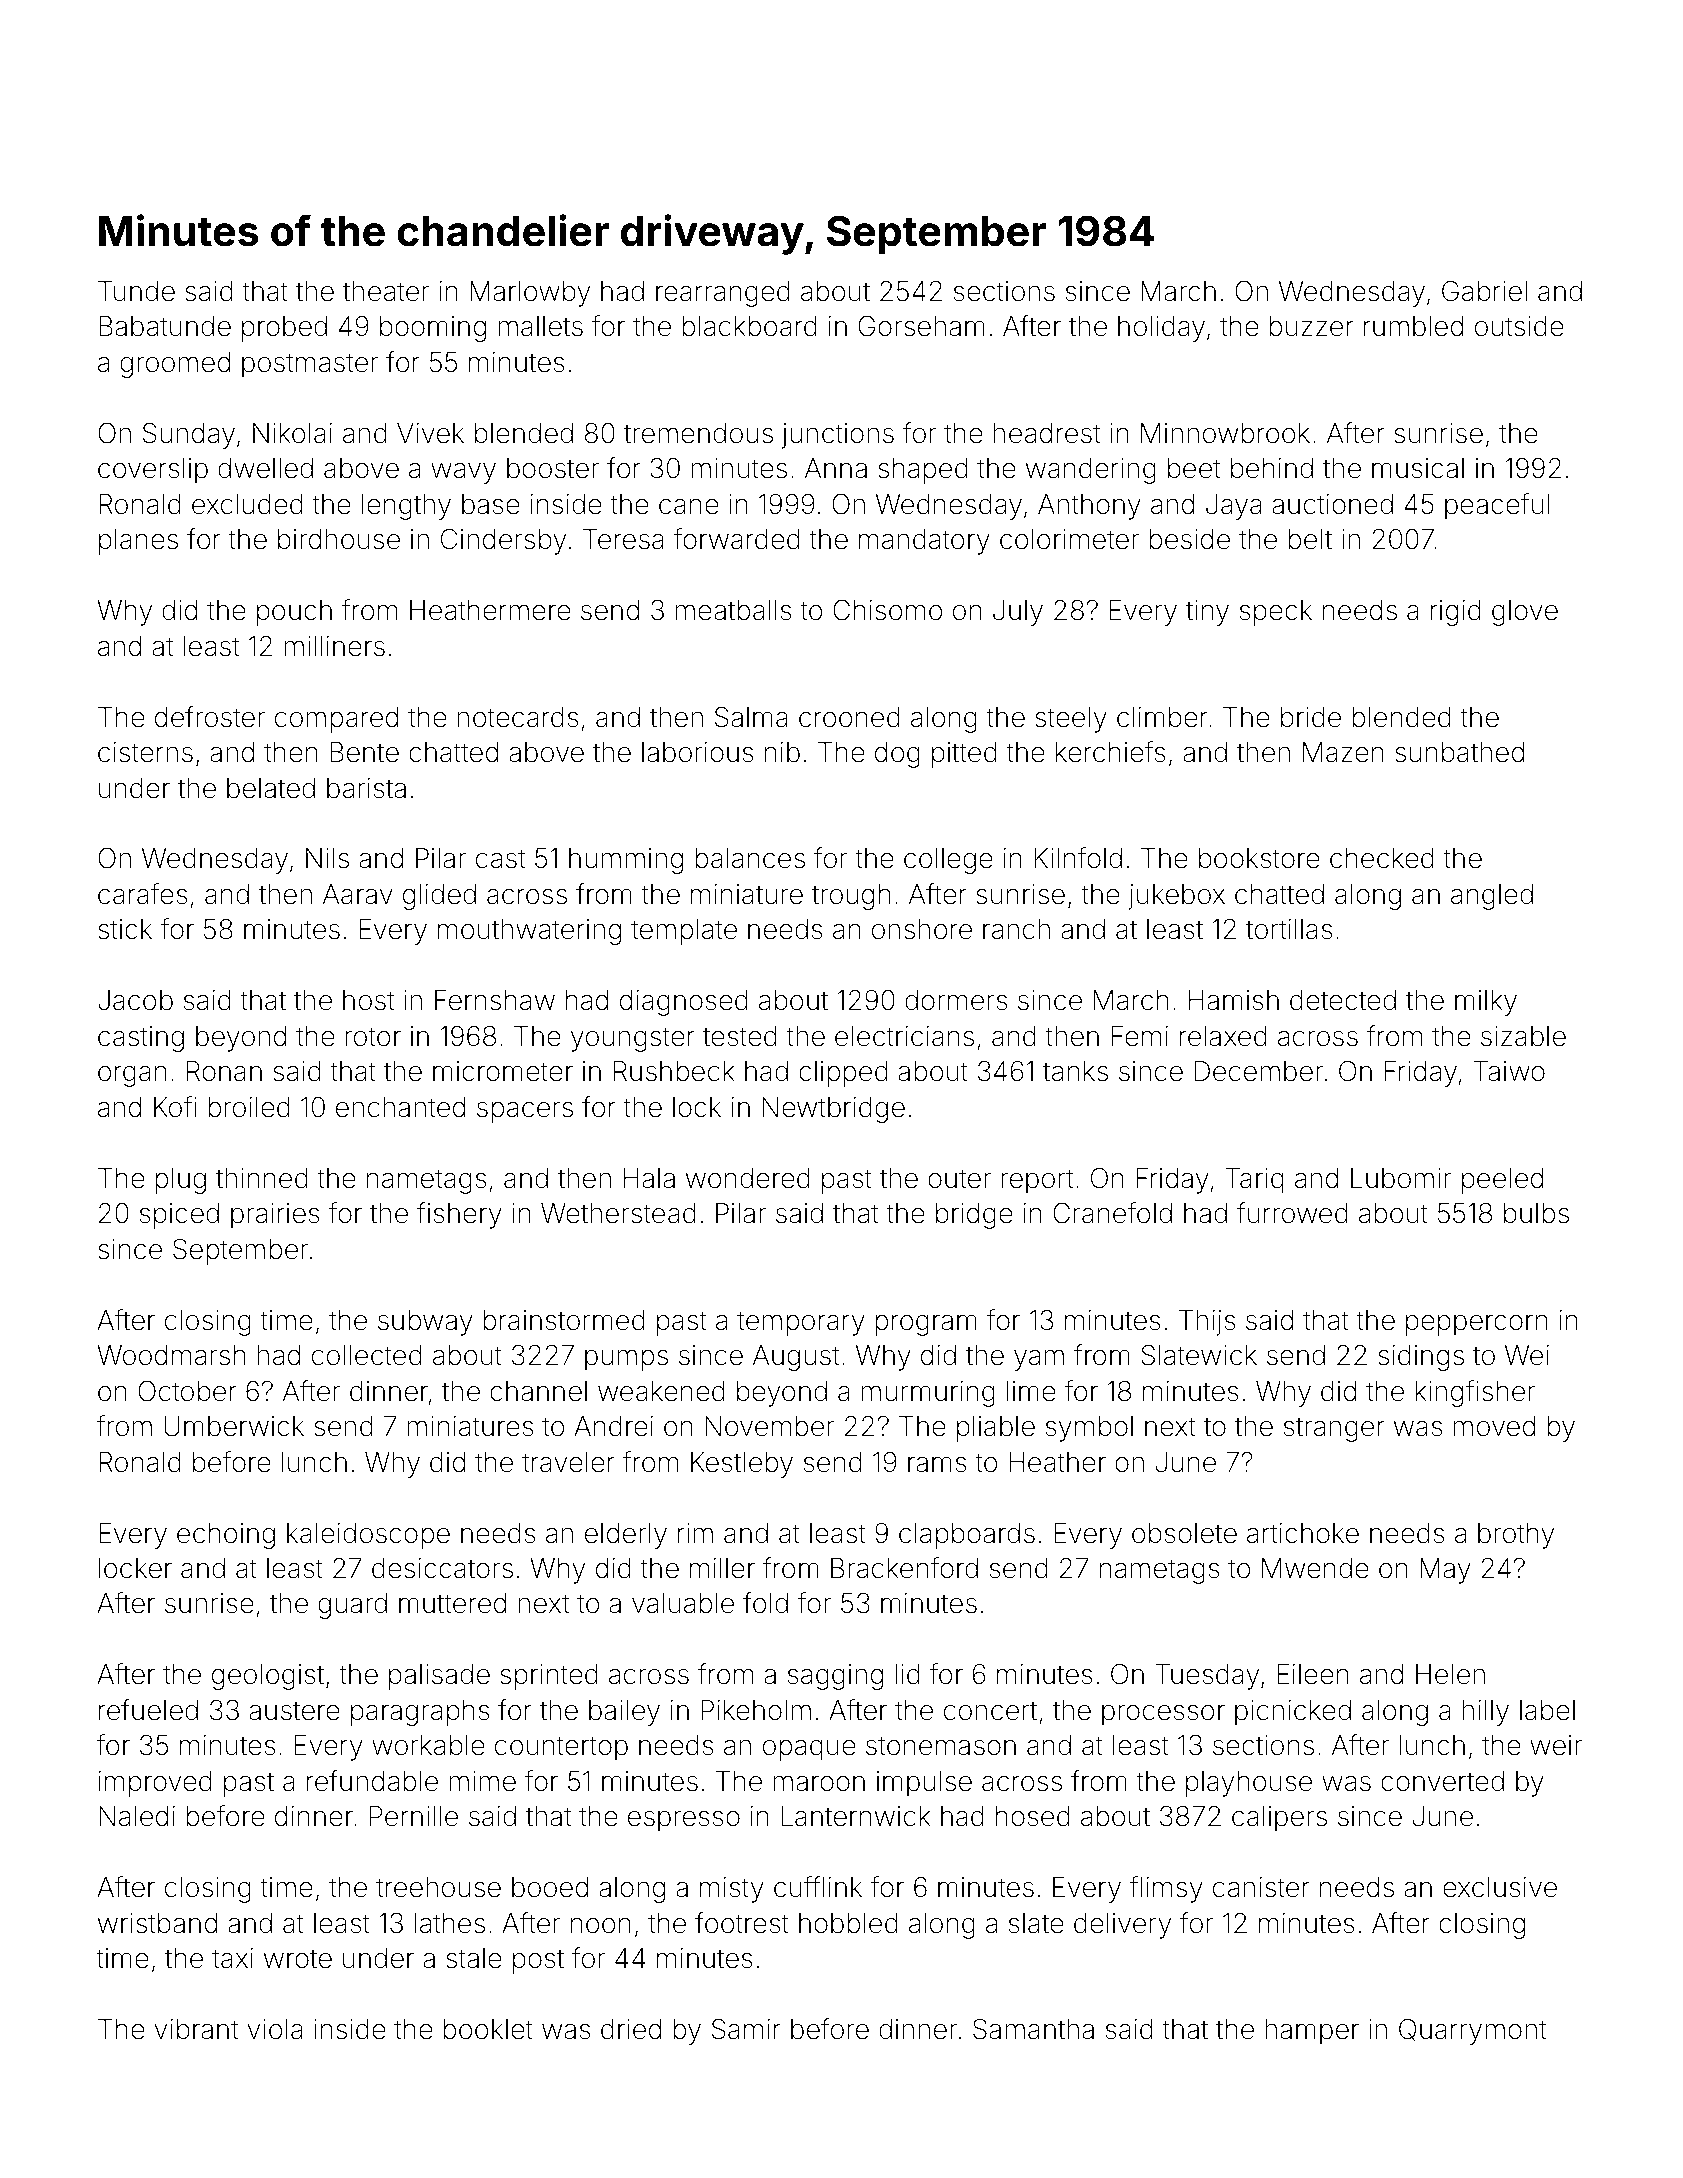 Image resolution: width=1683 pixels, height=2178 pixels. What do you see at coordinates (1189, 539) in the screenshot?
I see `beside` at bounding box center [1189, 539].
